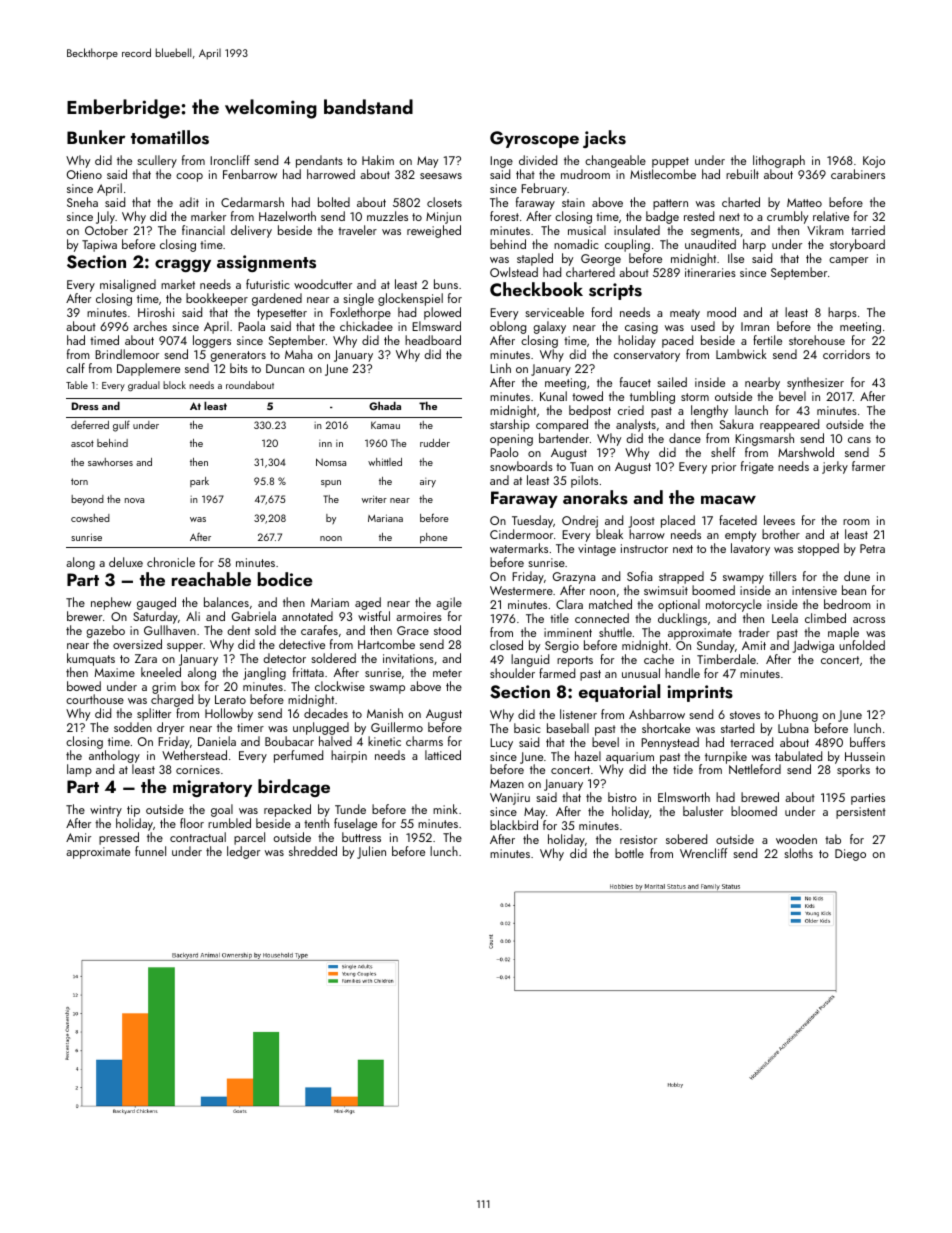 The height and width of the page is (1233, 952). Describe the element at coordinates (75, 368) in the page. I see `calf` at that location.
